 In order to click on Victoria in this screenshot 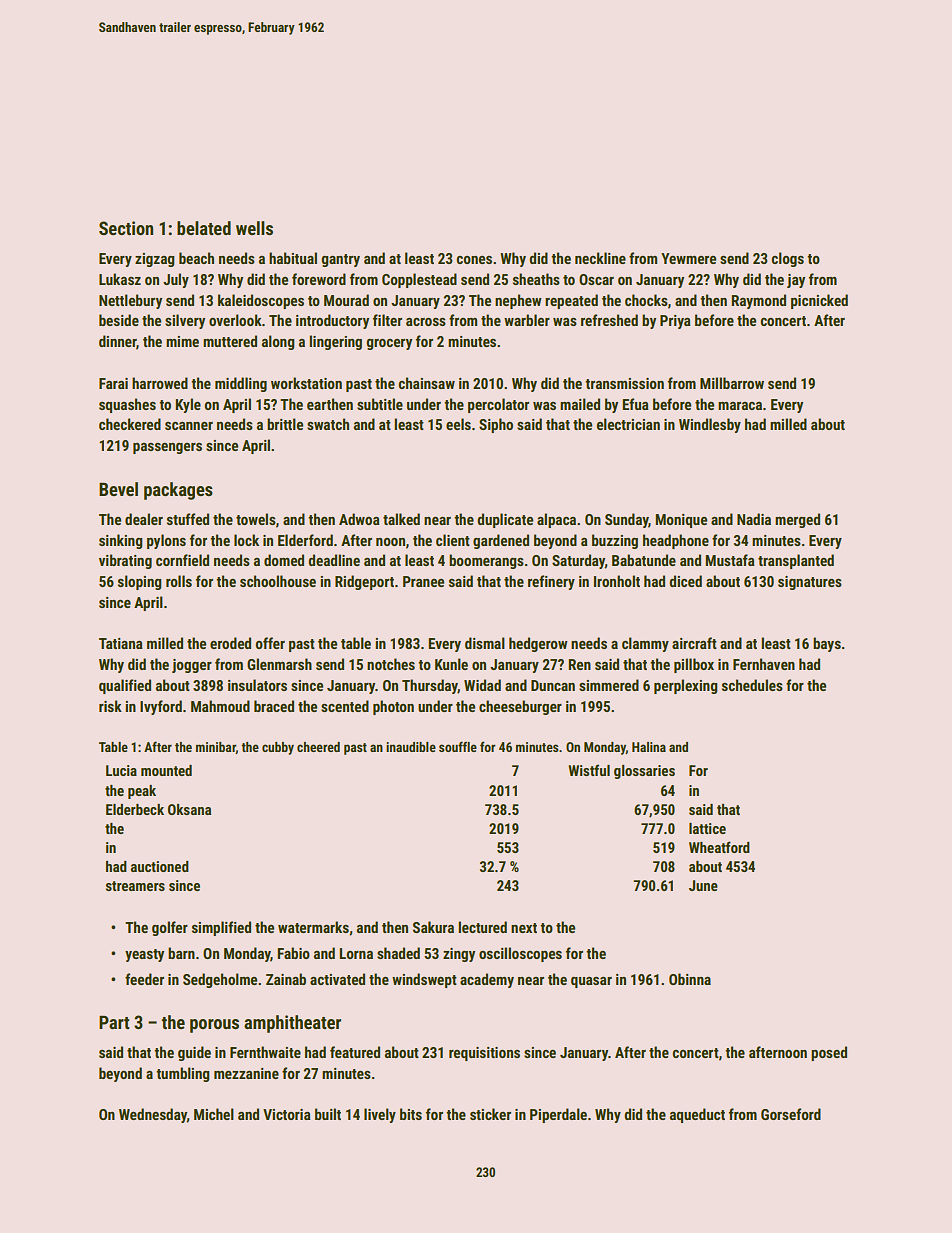, I will do `click(287, 1114)`.
